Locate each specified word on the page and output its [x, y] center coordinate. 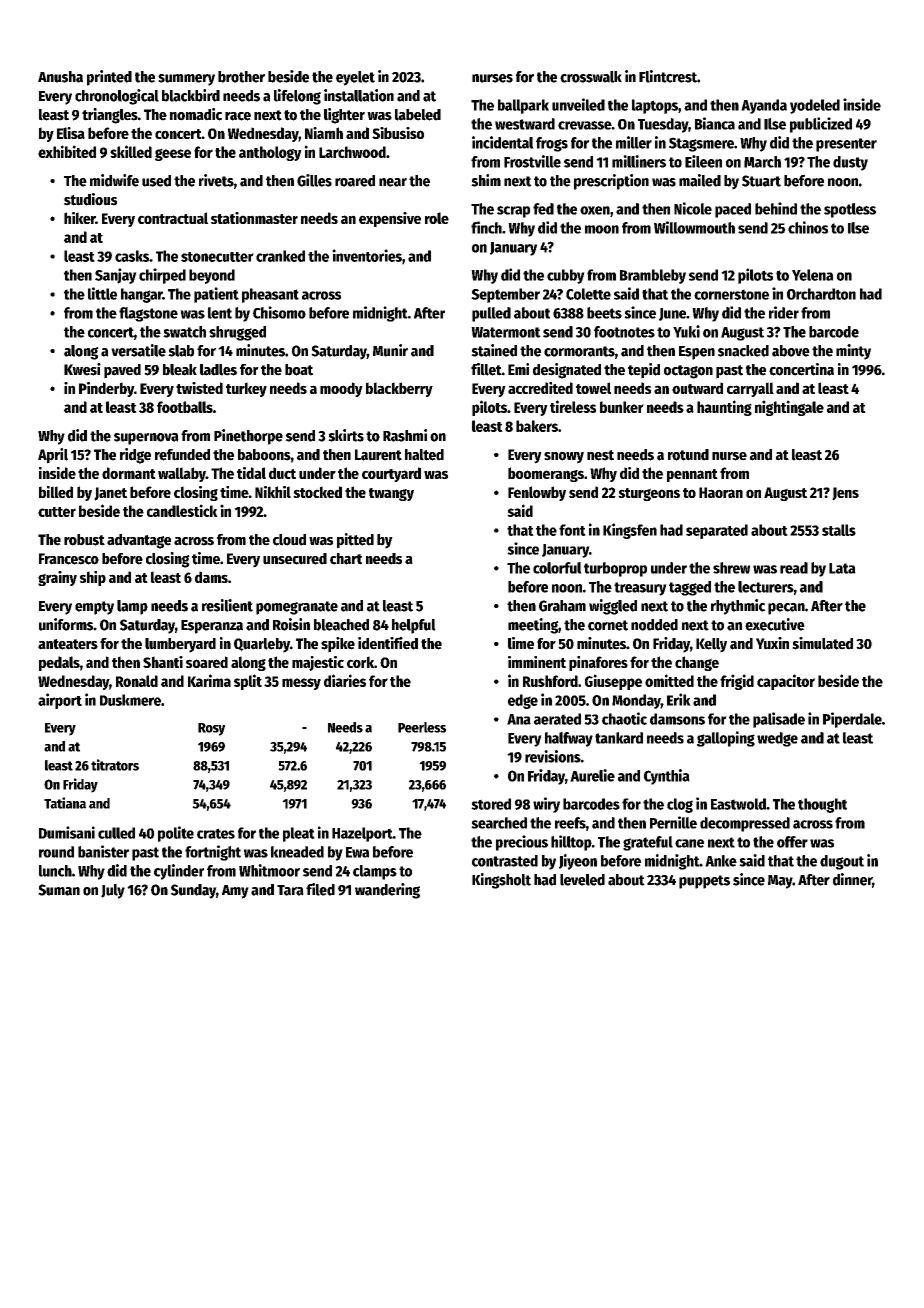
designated [567, 371]
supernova [146, 439]
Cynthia [667, 777]
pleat [299, 834]
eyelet [355, 78]
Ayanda [764, 106]
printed [109, 78]
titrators [115, 765]
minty [853, 352]
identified [388, 643]
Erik [679, 699]
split [248, 682]
